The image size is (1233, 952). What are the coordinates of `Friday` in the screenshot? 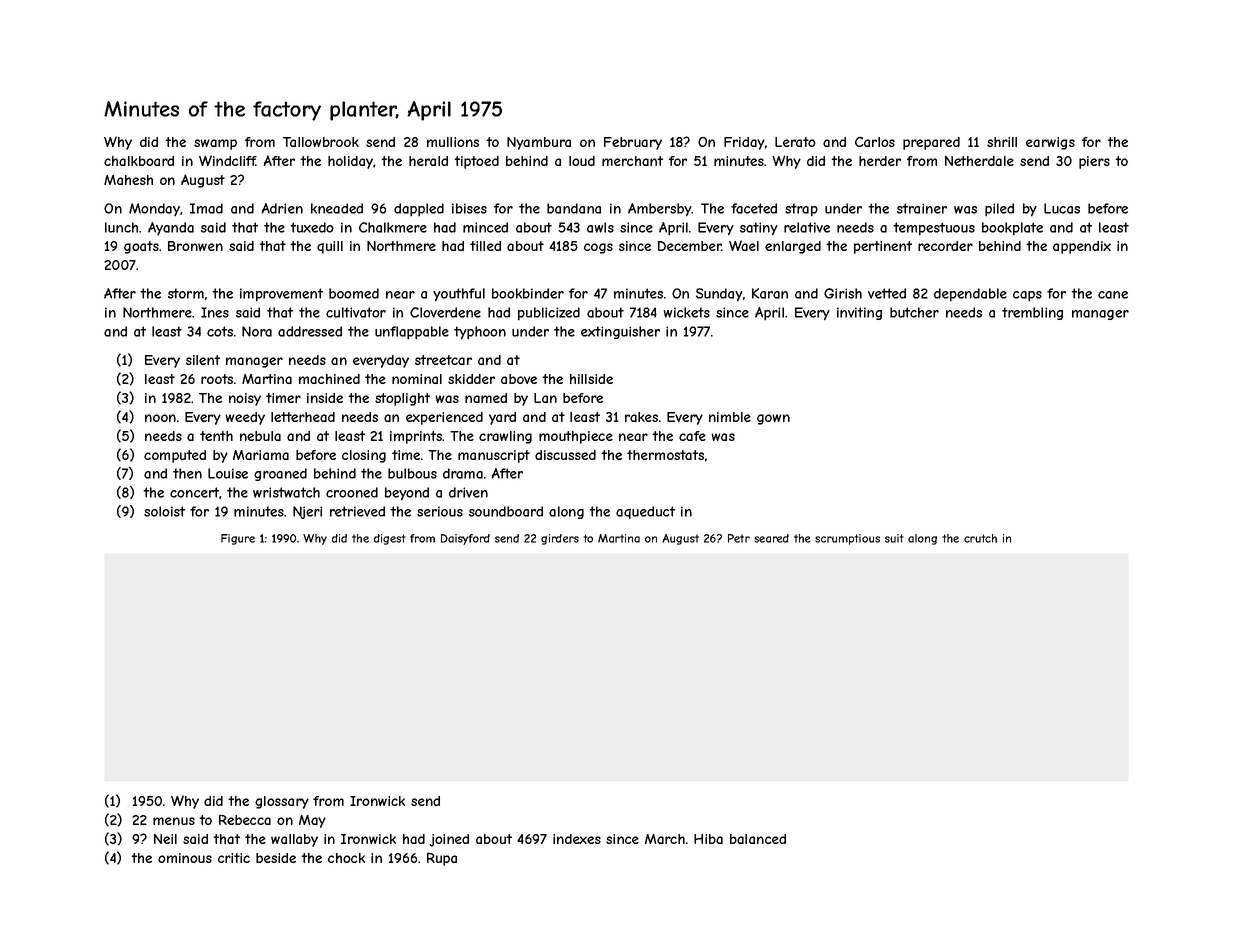 It's located at (744, 143).
